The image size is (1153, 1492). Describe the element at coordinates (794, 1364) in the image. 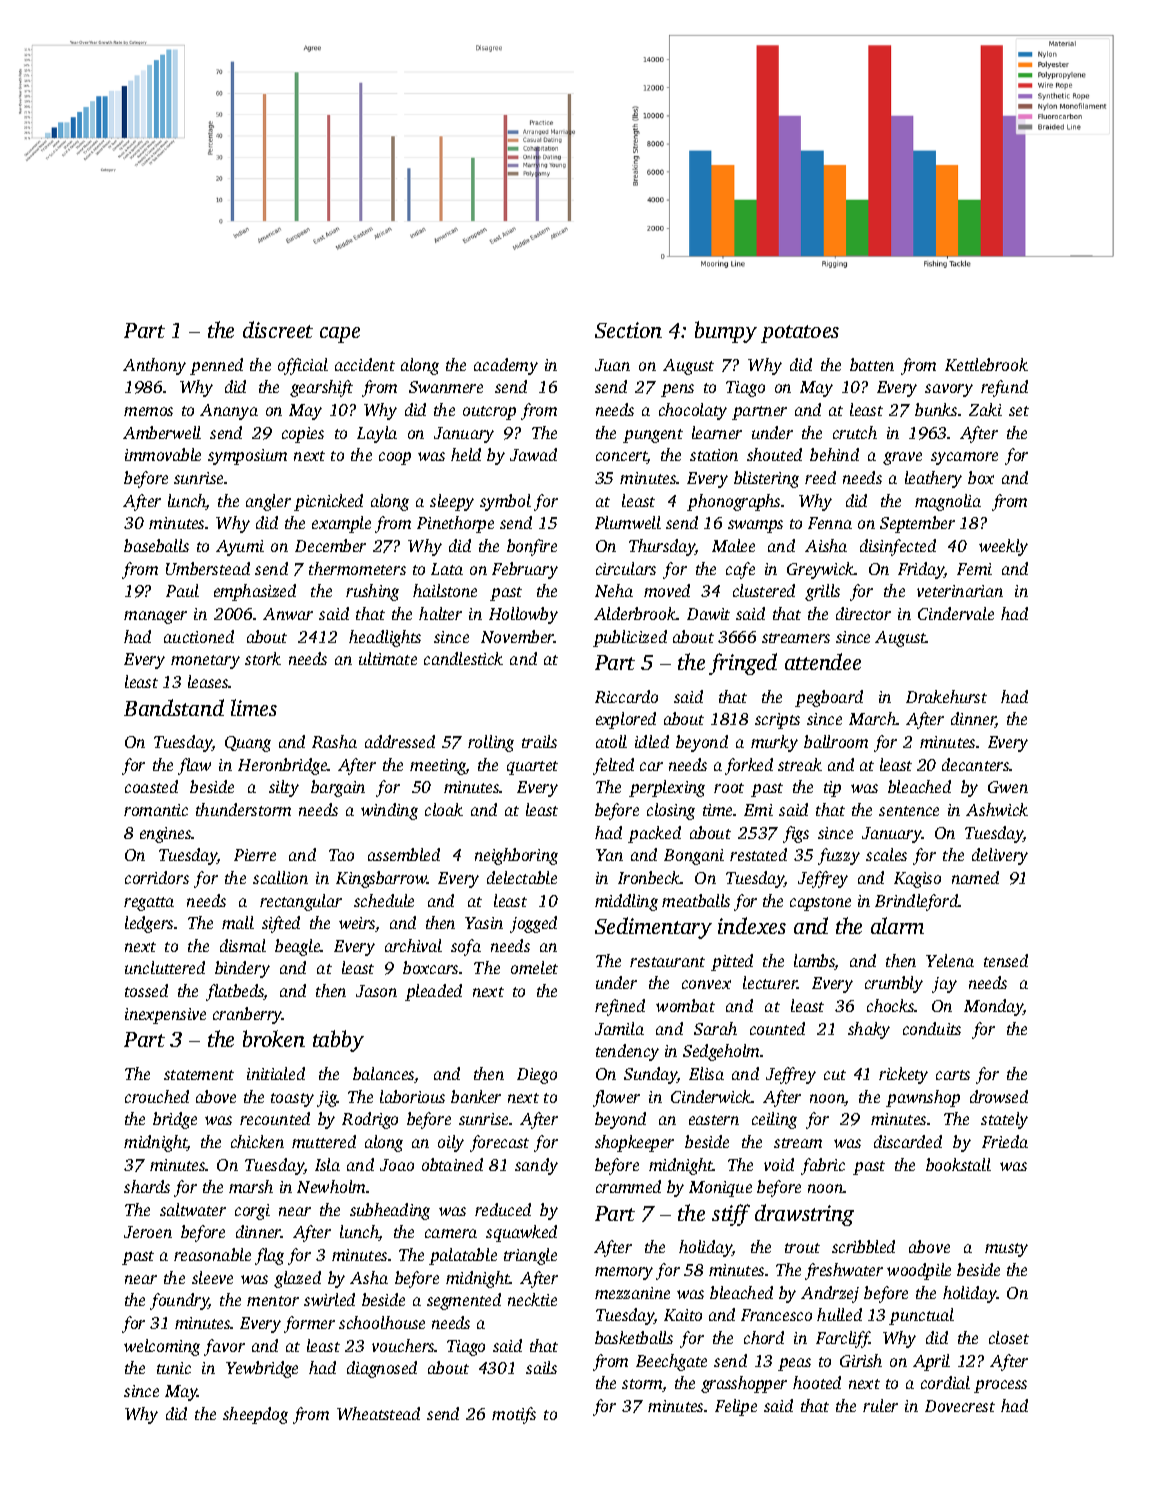

I see `peas` at that location.
